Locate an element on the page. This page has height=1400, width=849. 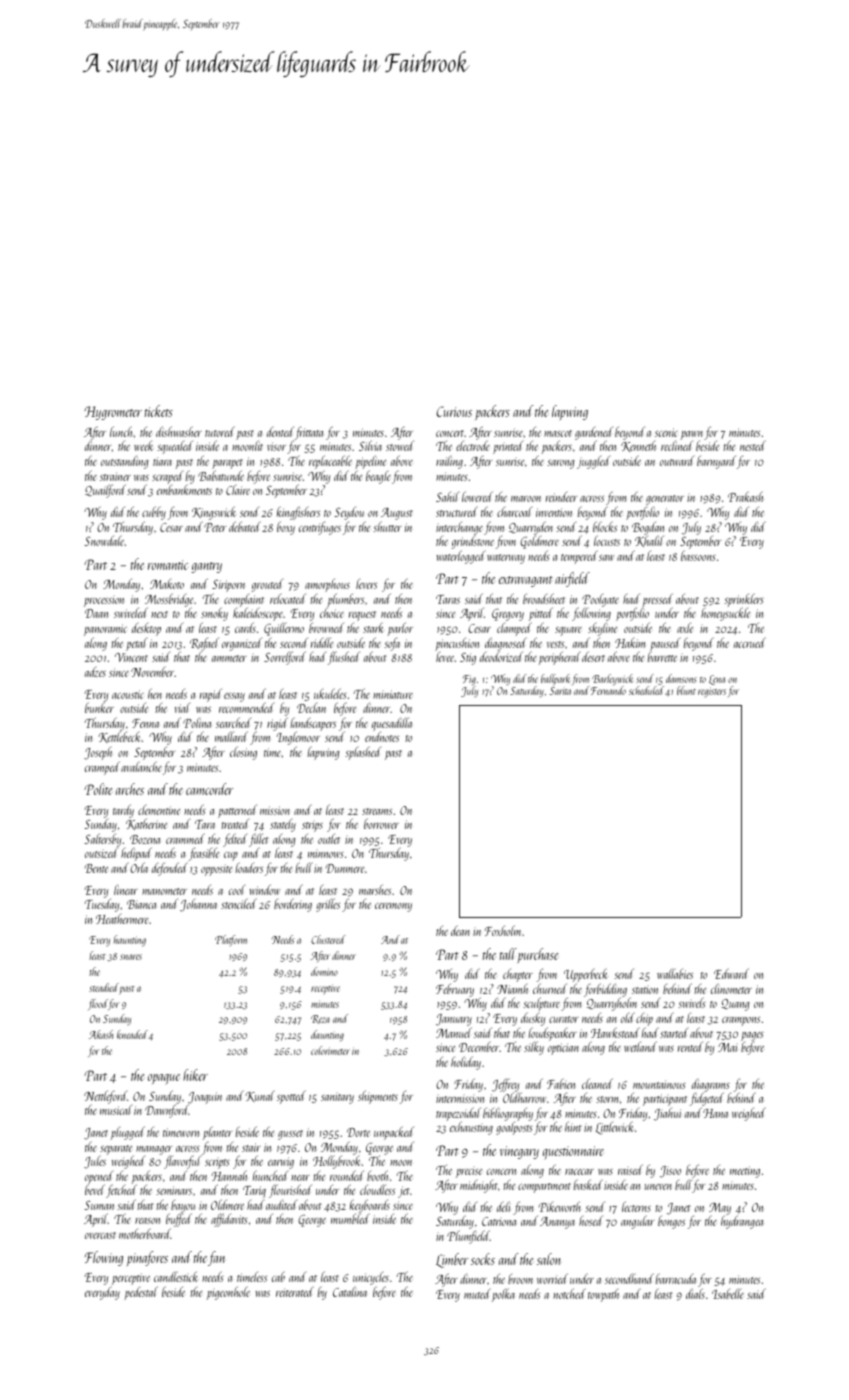
camcorder is located at coordinates (209, 789).
